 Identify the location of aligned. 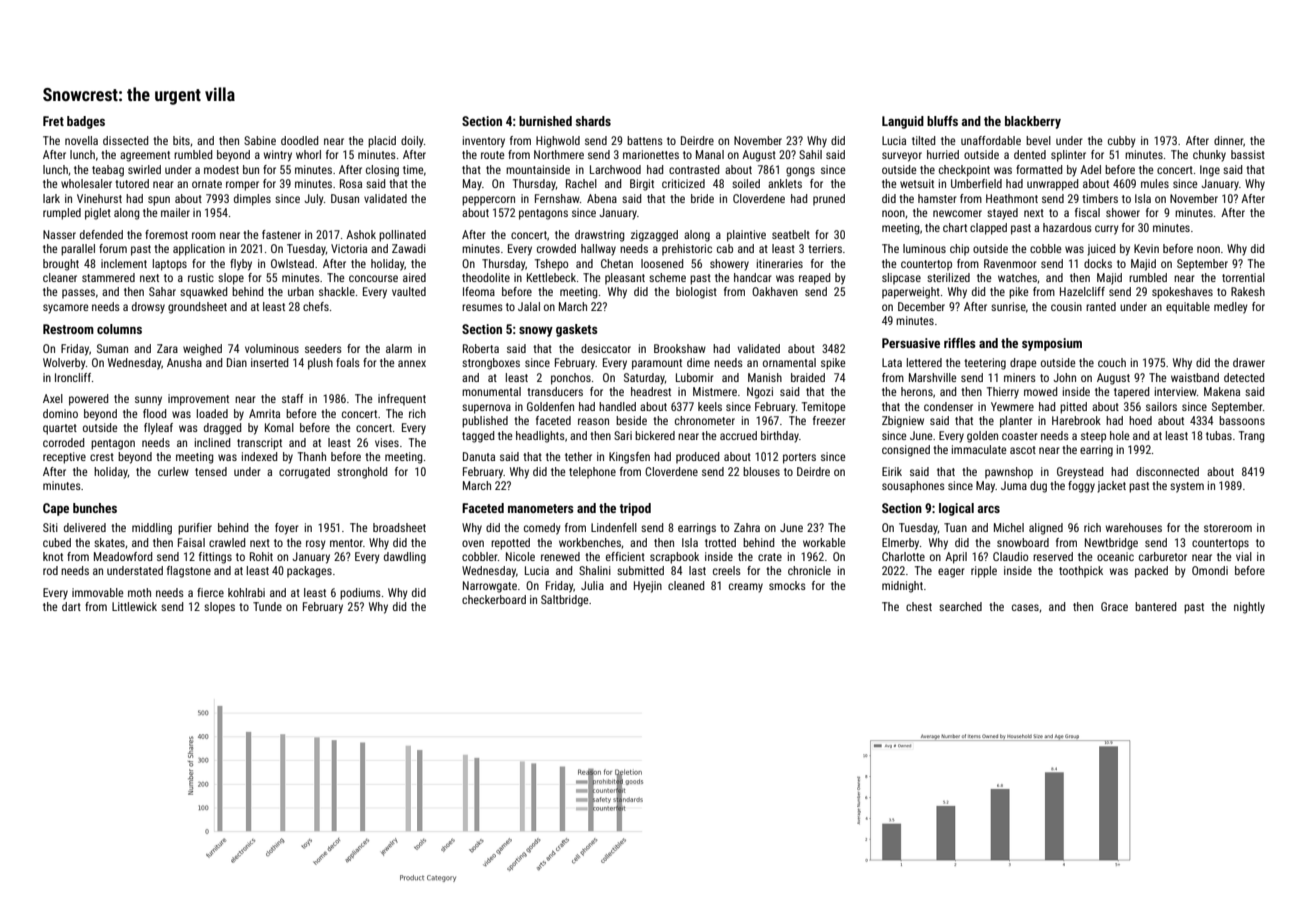
(1046, 529).
